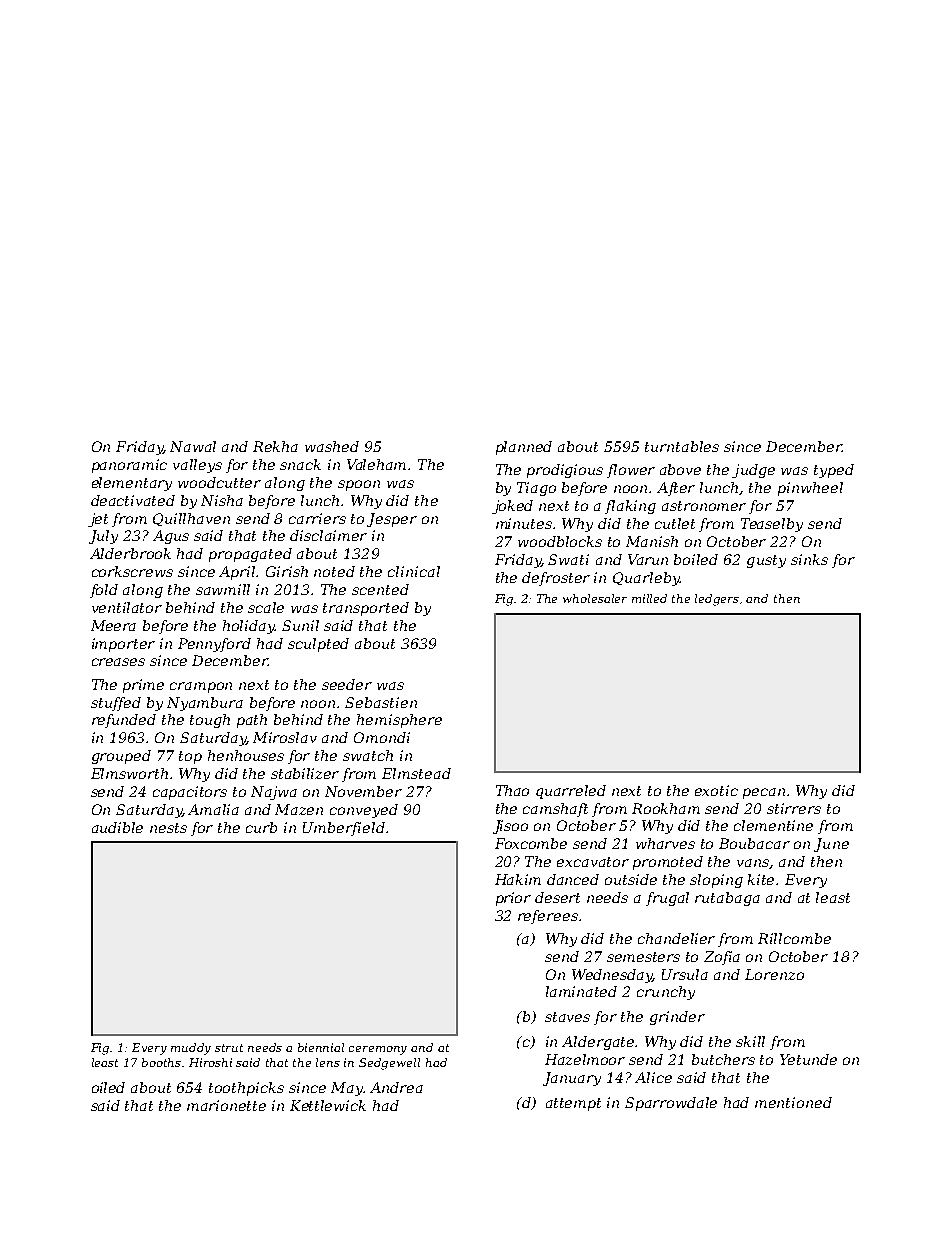  What do you see at coordinates (226, 1105) in the screenshot?
I see `marionette` at bounding box center [226, 1105].
